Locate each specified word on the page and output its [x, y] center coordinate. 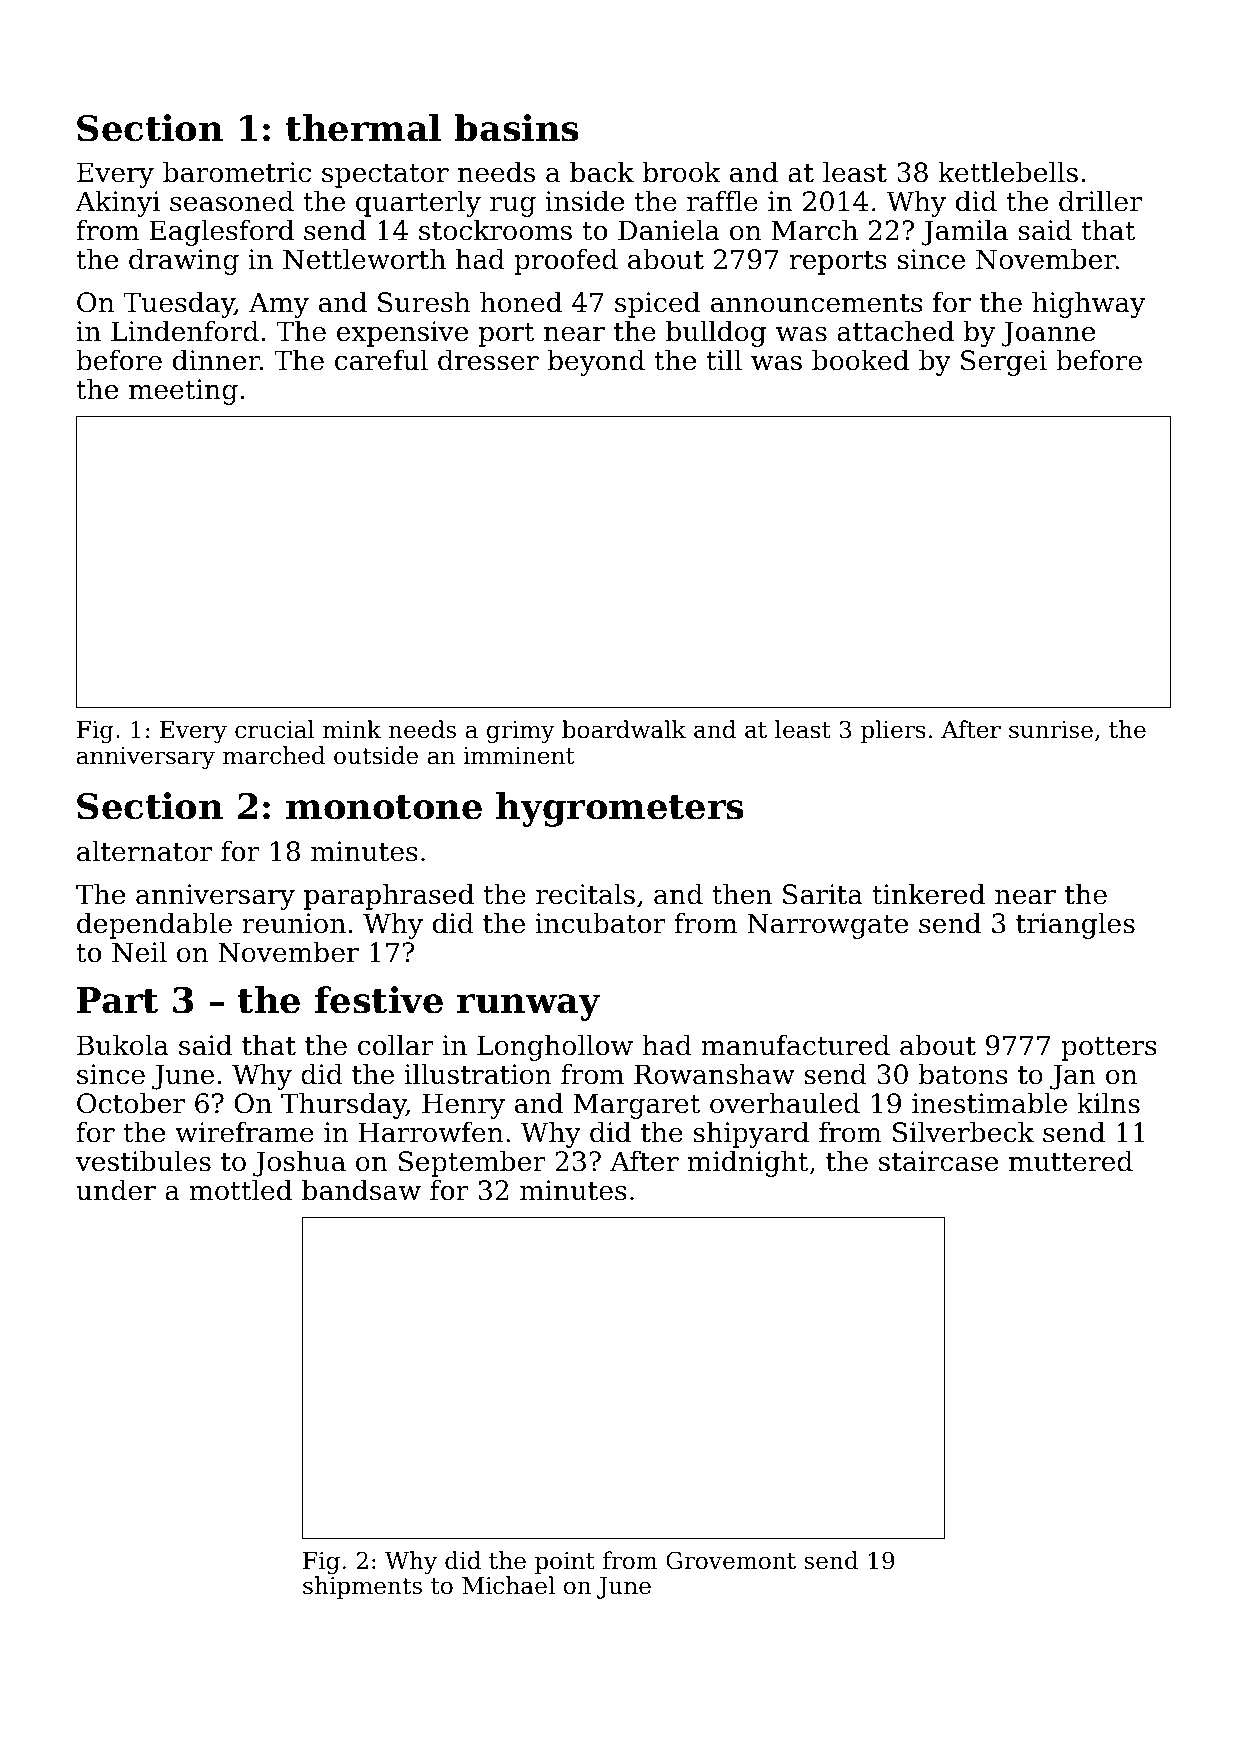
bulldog [716, 333]
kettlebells [1008, 172]
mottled [240, 1190]
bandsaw [361, 1190]
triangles [1075, 925]
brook [682, 172]
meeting [183, 392]
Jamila [965, 232]
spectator [385, 176]
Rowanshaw [714, 1074]
